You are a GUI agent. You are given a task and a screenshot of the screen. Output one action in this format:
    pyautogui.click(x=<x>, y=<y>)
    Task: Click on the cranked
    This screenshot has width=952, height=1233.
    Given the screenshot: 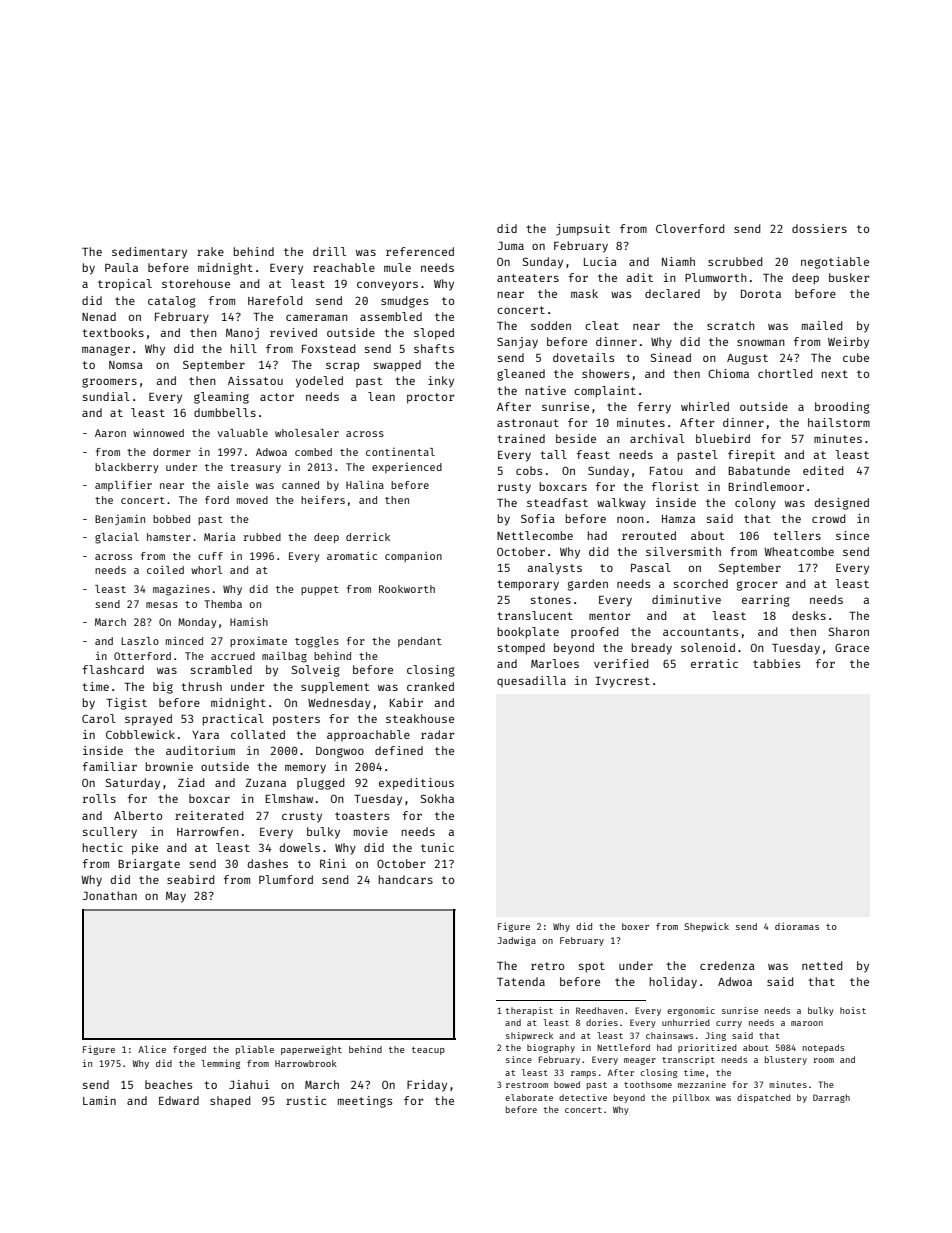 What is the action you would take?
    pyautogui.click(x=430, y=686)
